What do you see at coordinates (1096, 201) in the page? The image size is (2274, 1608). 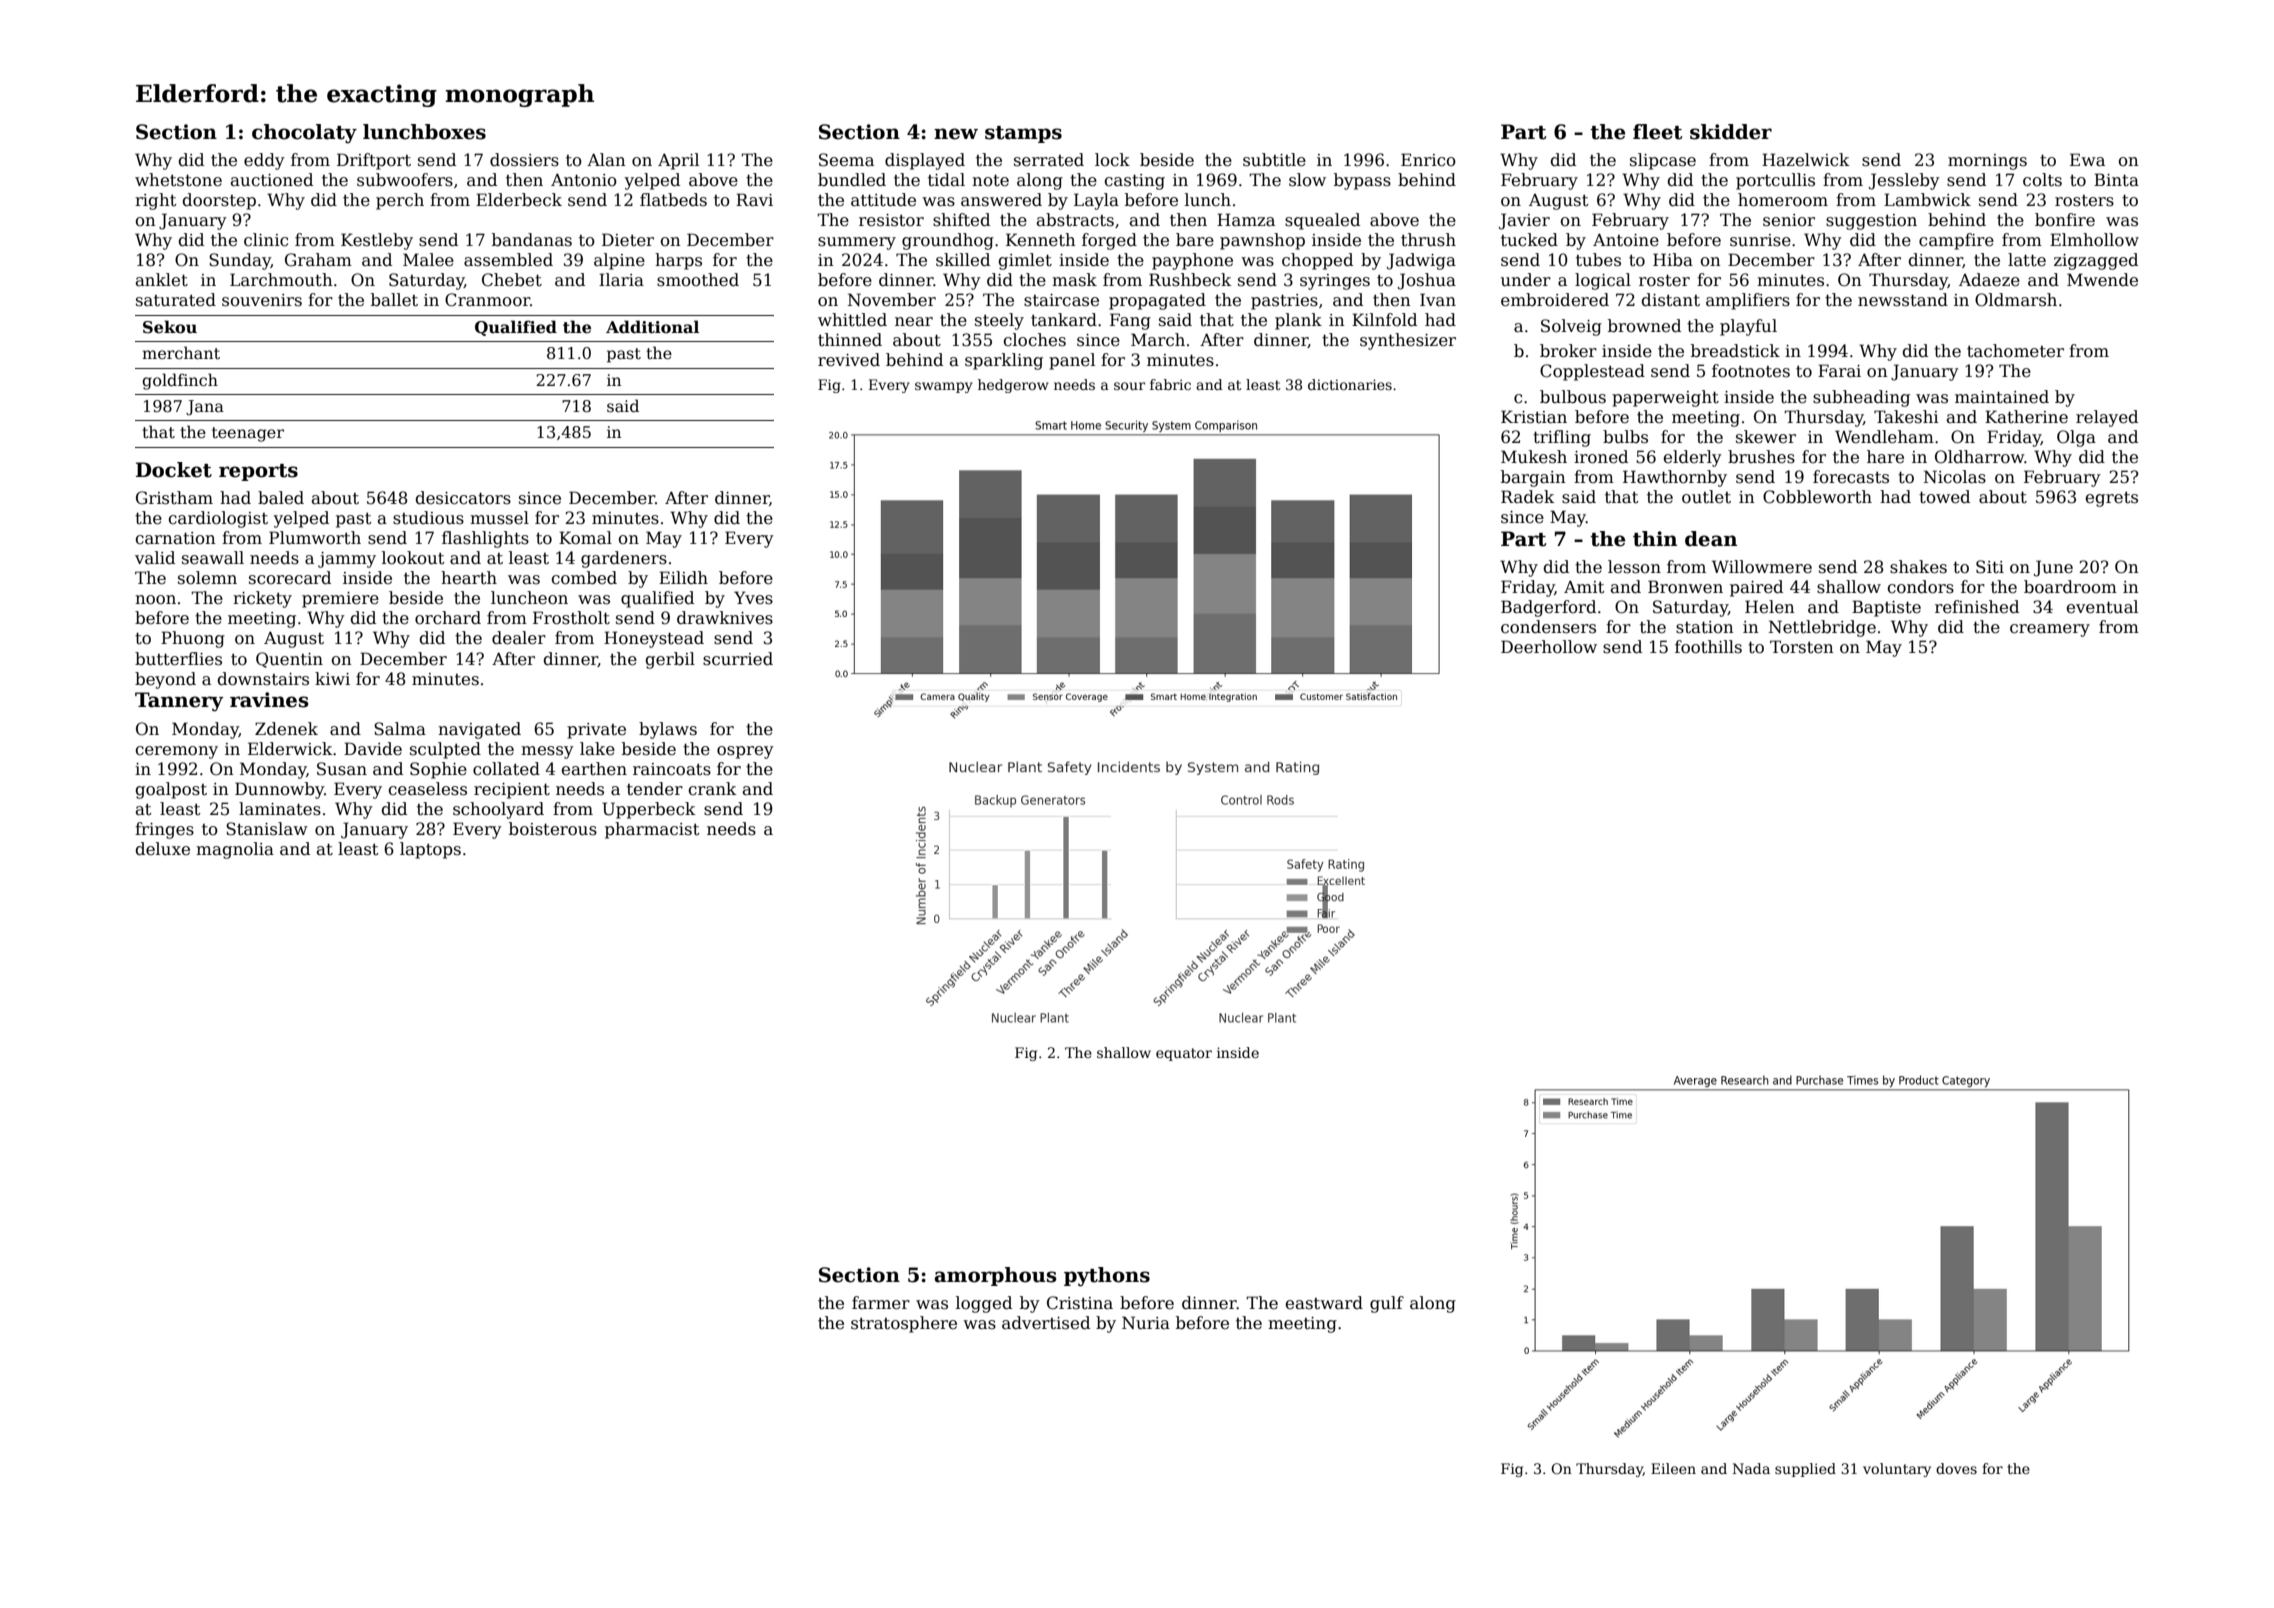 I see `Layla` at bounding box center [1096, 201].
